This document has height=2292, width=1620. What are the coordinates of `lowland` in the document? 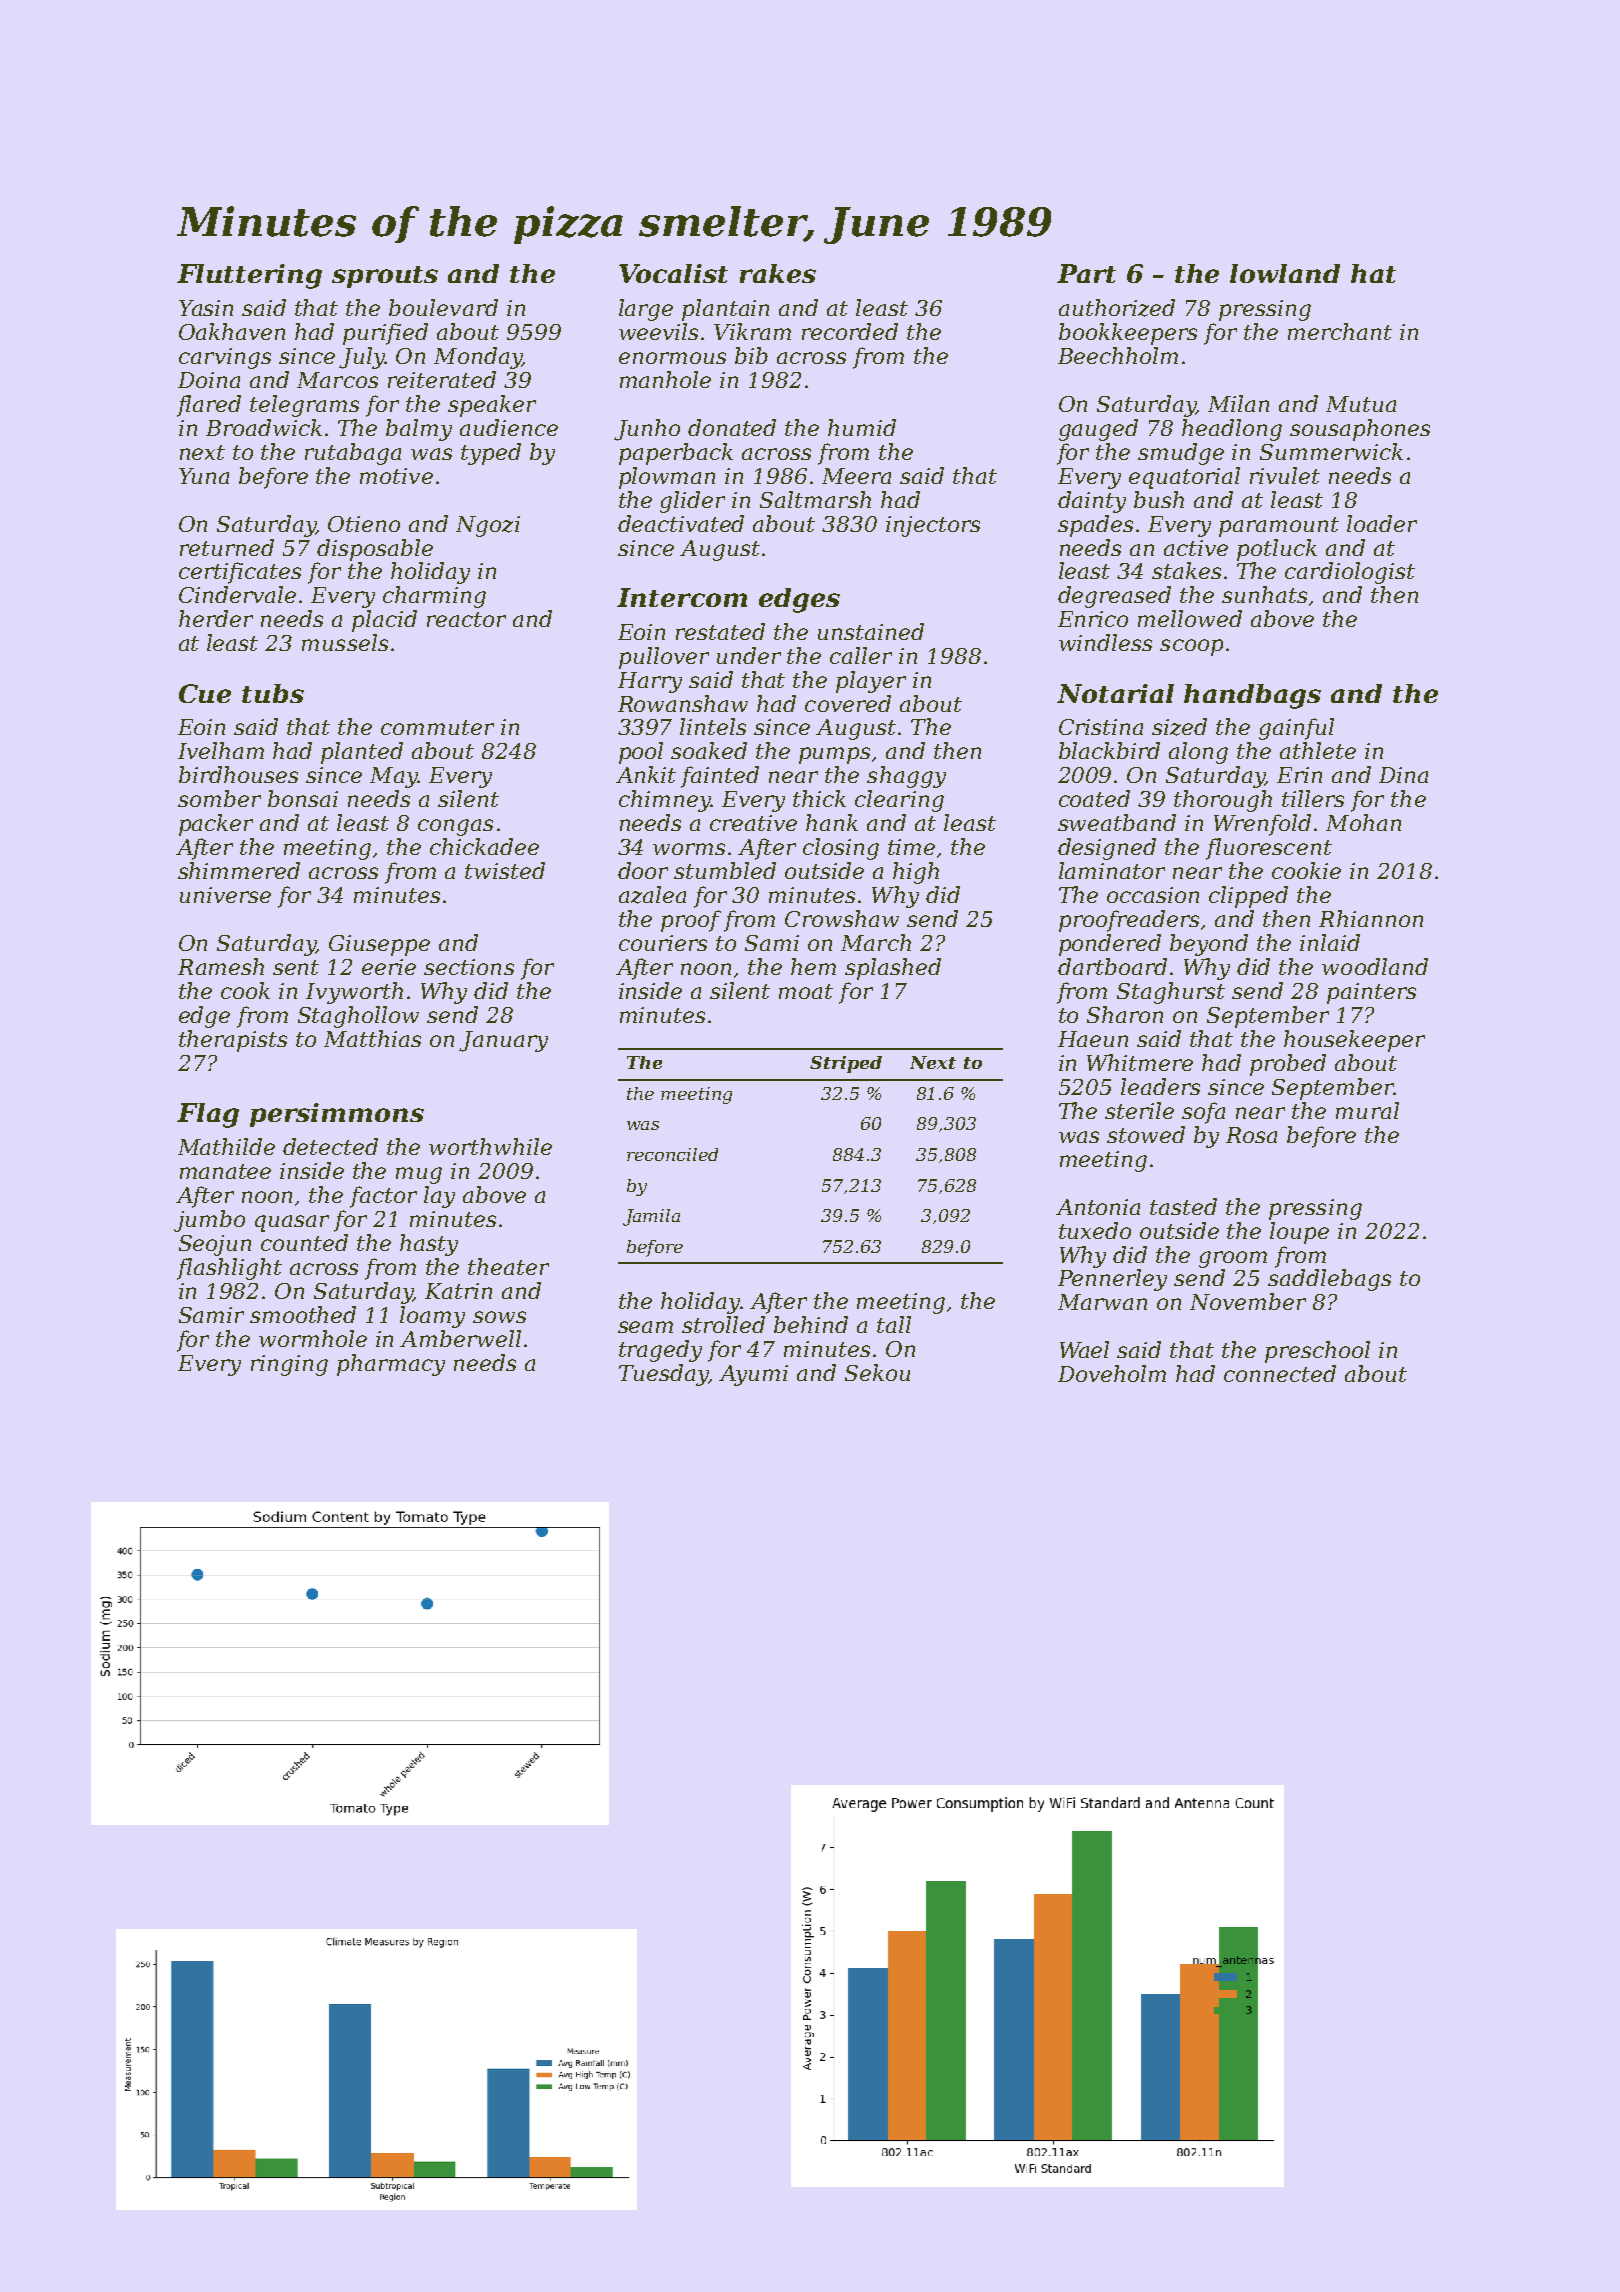 It's located at (1285, 273).
